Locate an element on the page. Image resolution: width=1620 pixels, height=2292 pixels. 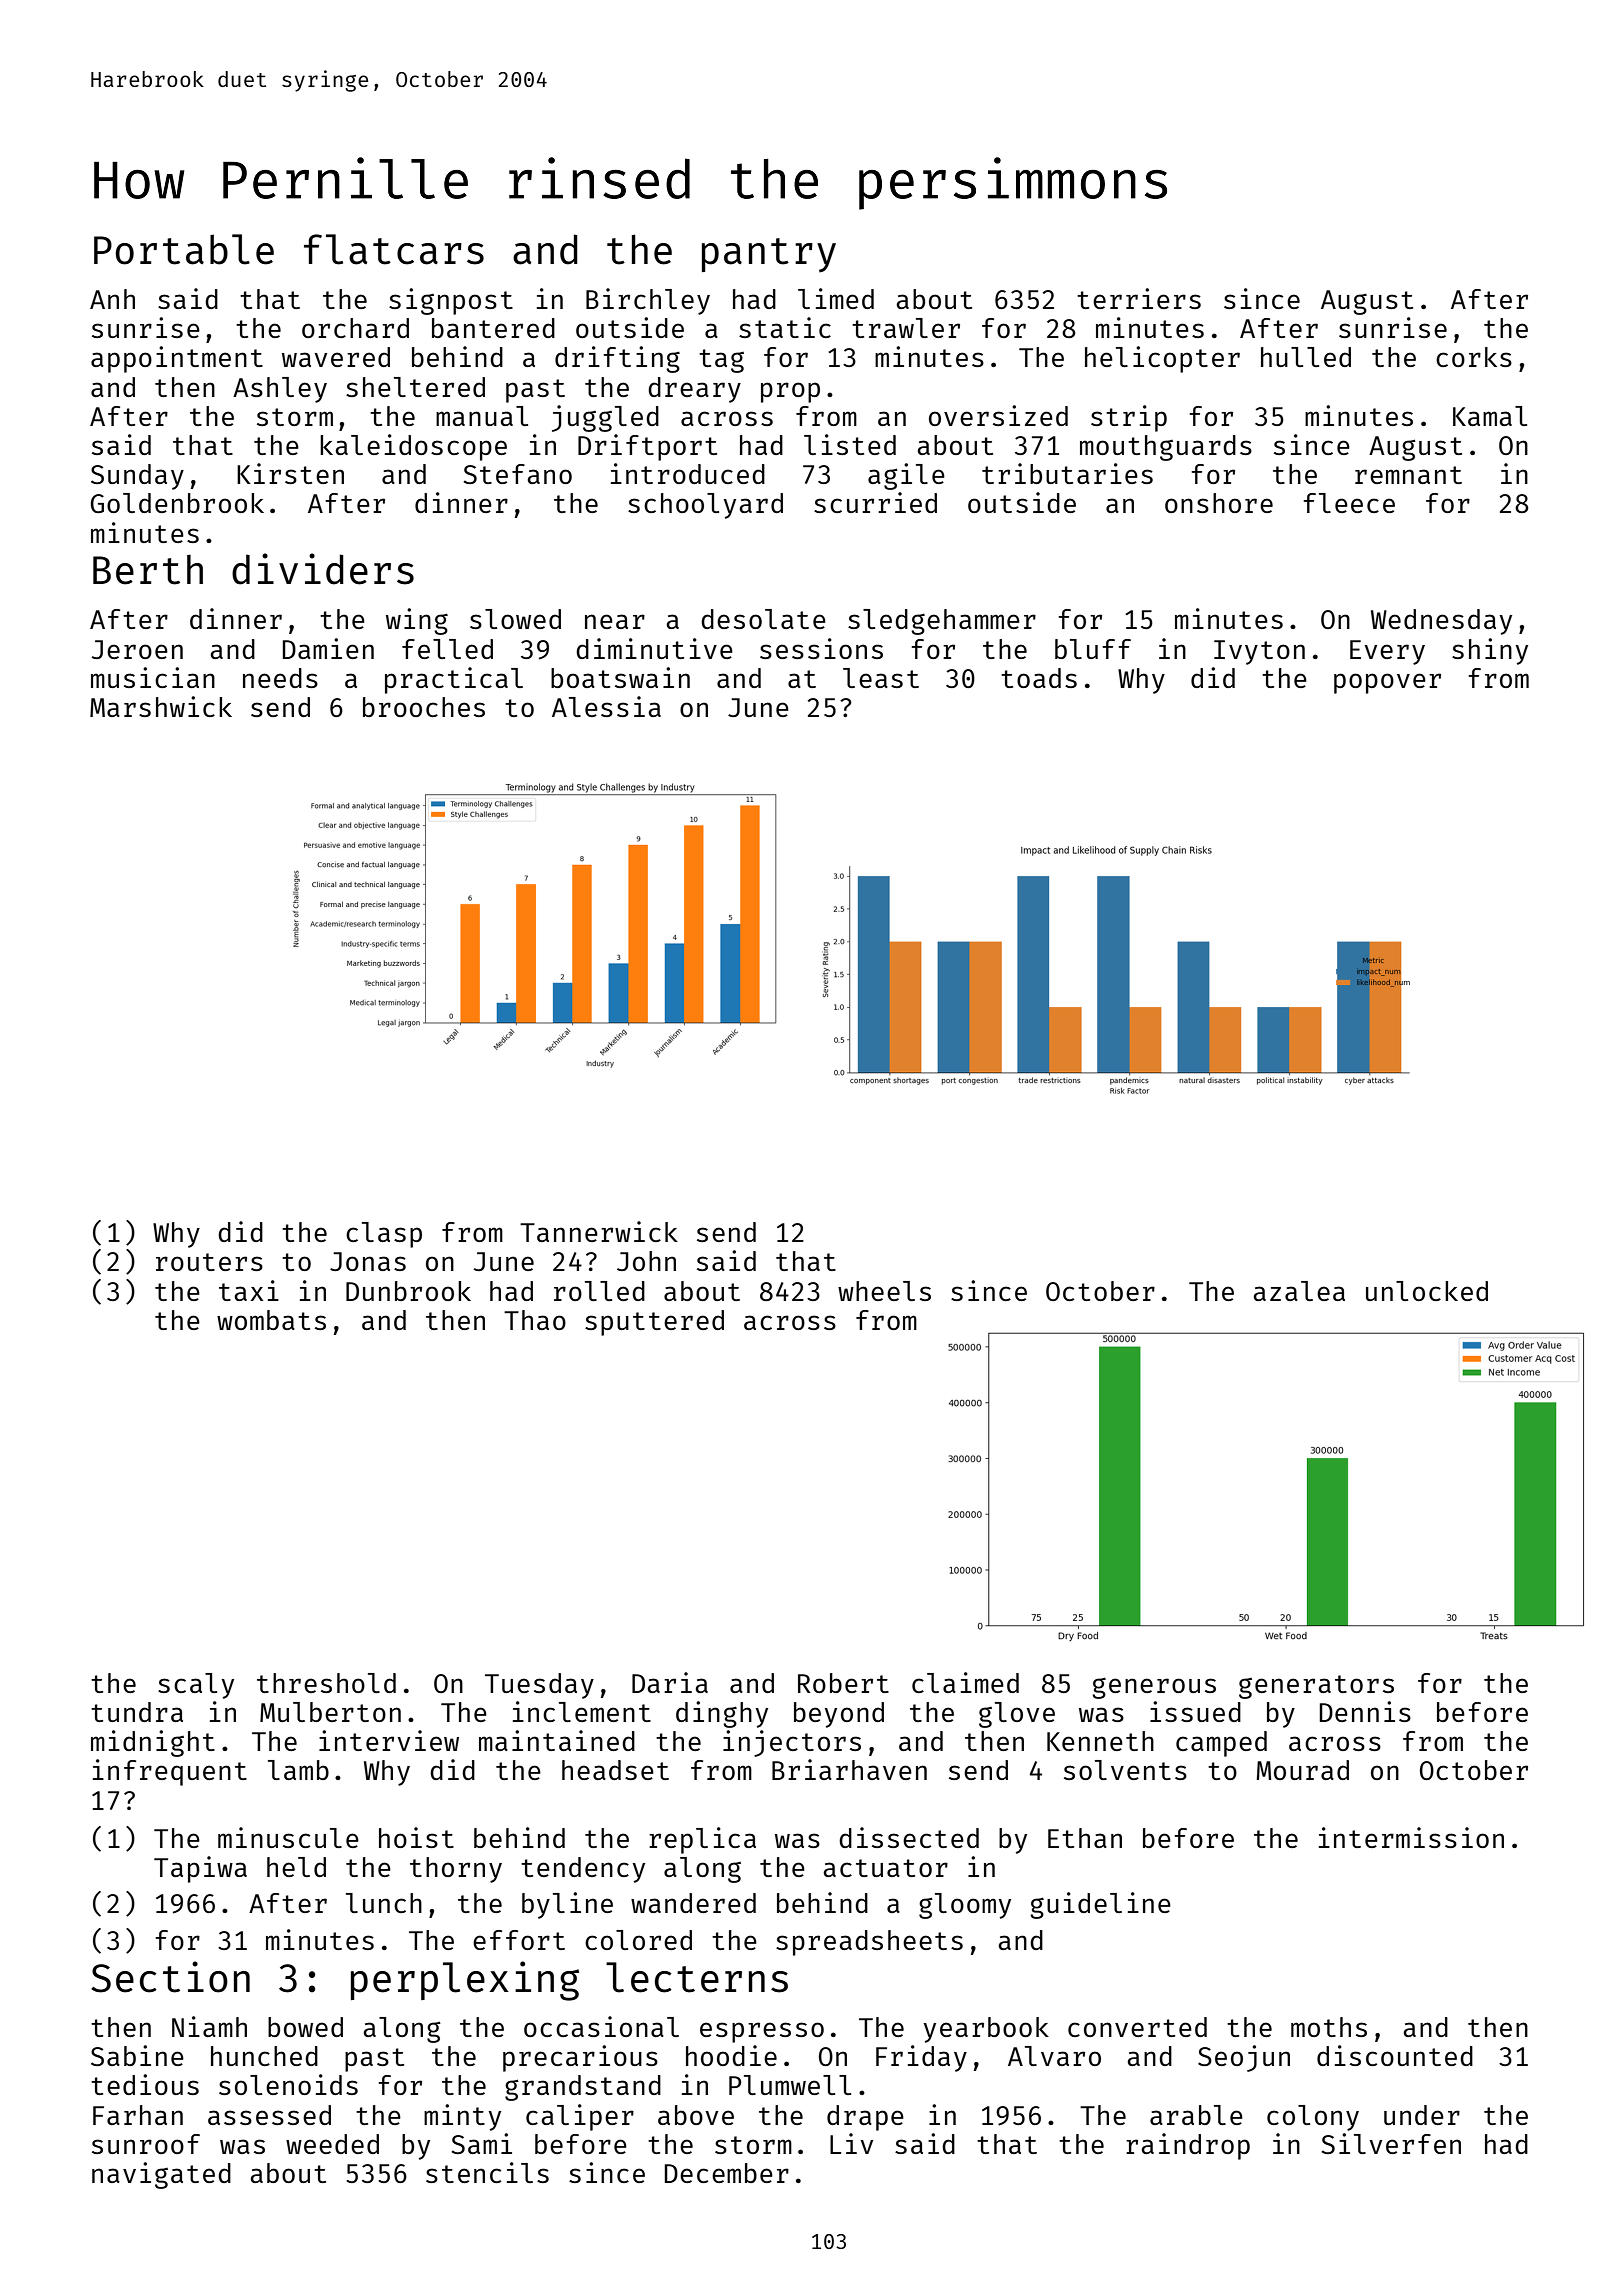
pantry is located at coordinates (769, 255).
